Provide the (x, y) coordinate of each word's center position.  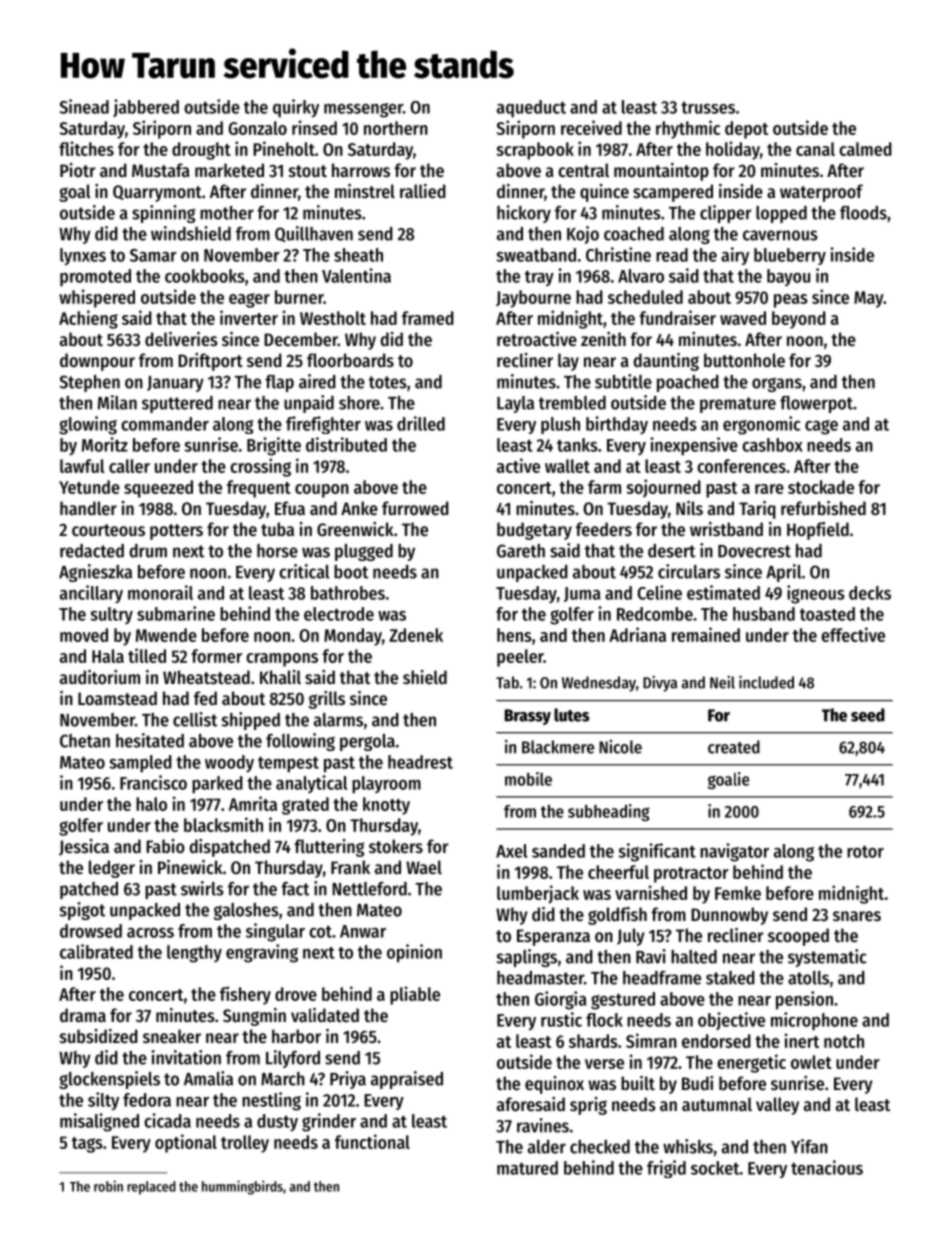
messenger (363, 110)
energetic (751, 1063)
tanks (577, 445)
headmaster (540, 978)
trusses (708, 107)
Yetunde (89, 487)
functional (372, 1141)
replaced (151, 1188)
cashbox (772, 445)
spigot (83, 911)
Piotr (77, 170)
